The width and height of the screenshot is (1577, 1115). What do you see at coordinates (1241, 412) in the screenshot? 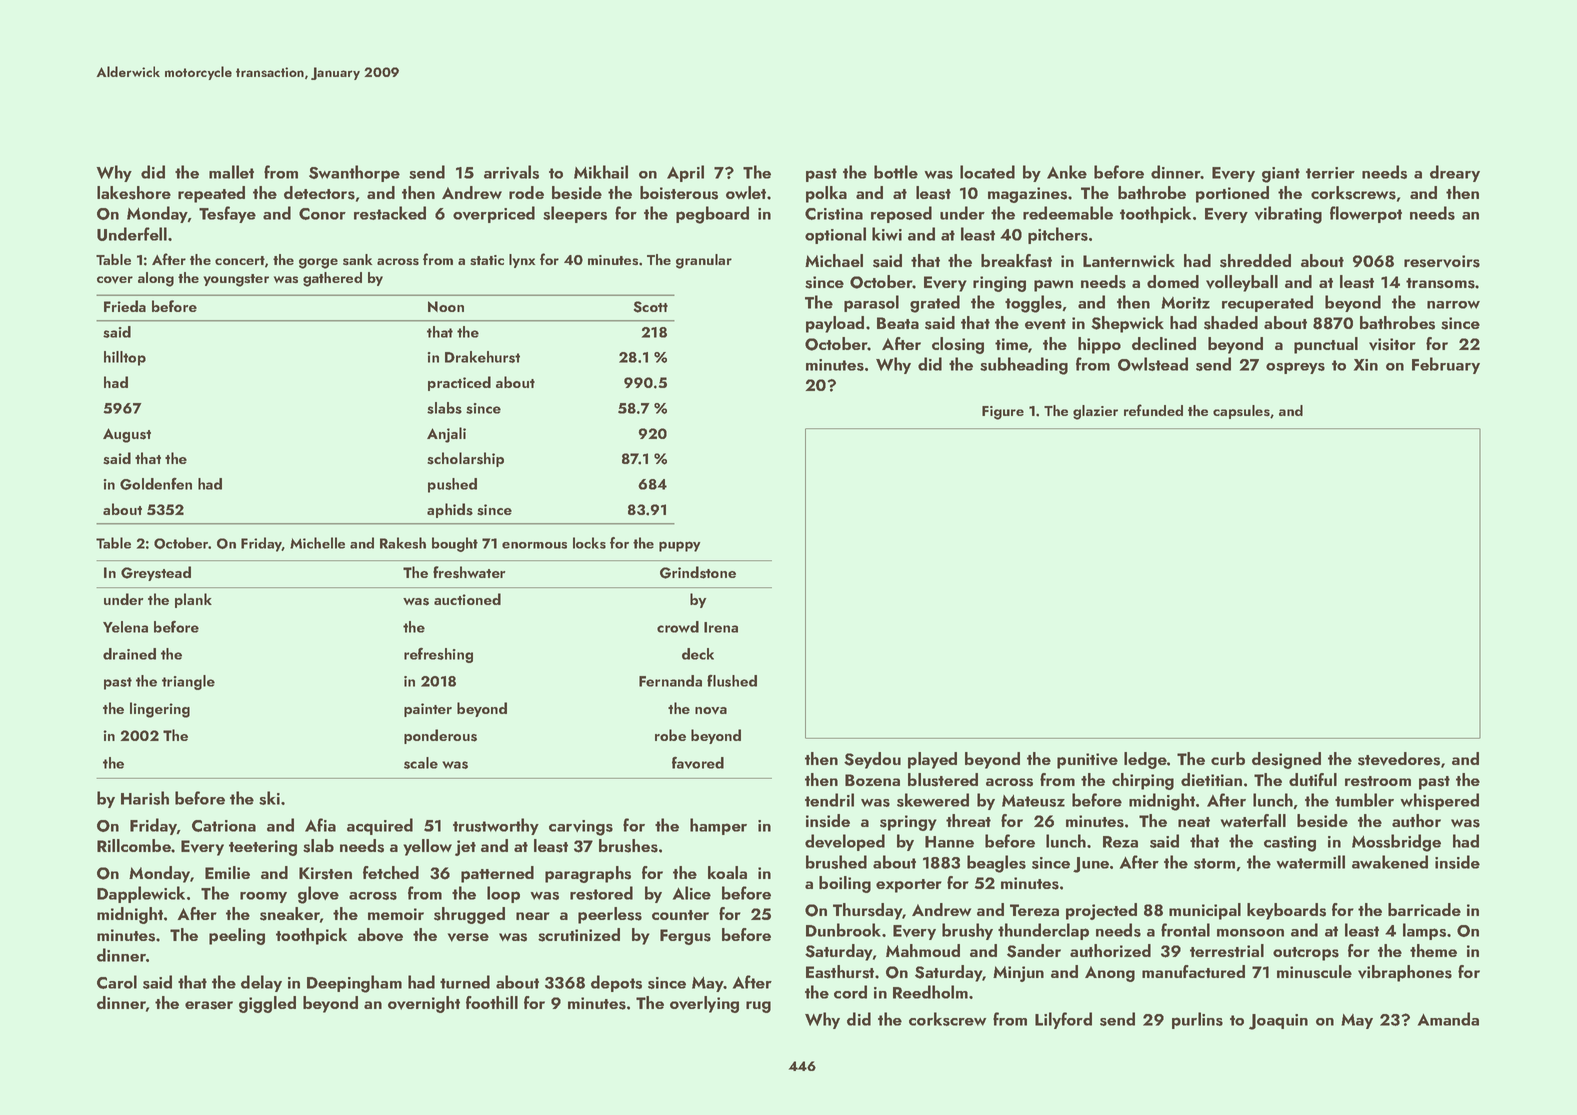
I see `capsules` at bounding box center [1241, 412].
